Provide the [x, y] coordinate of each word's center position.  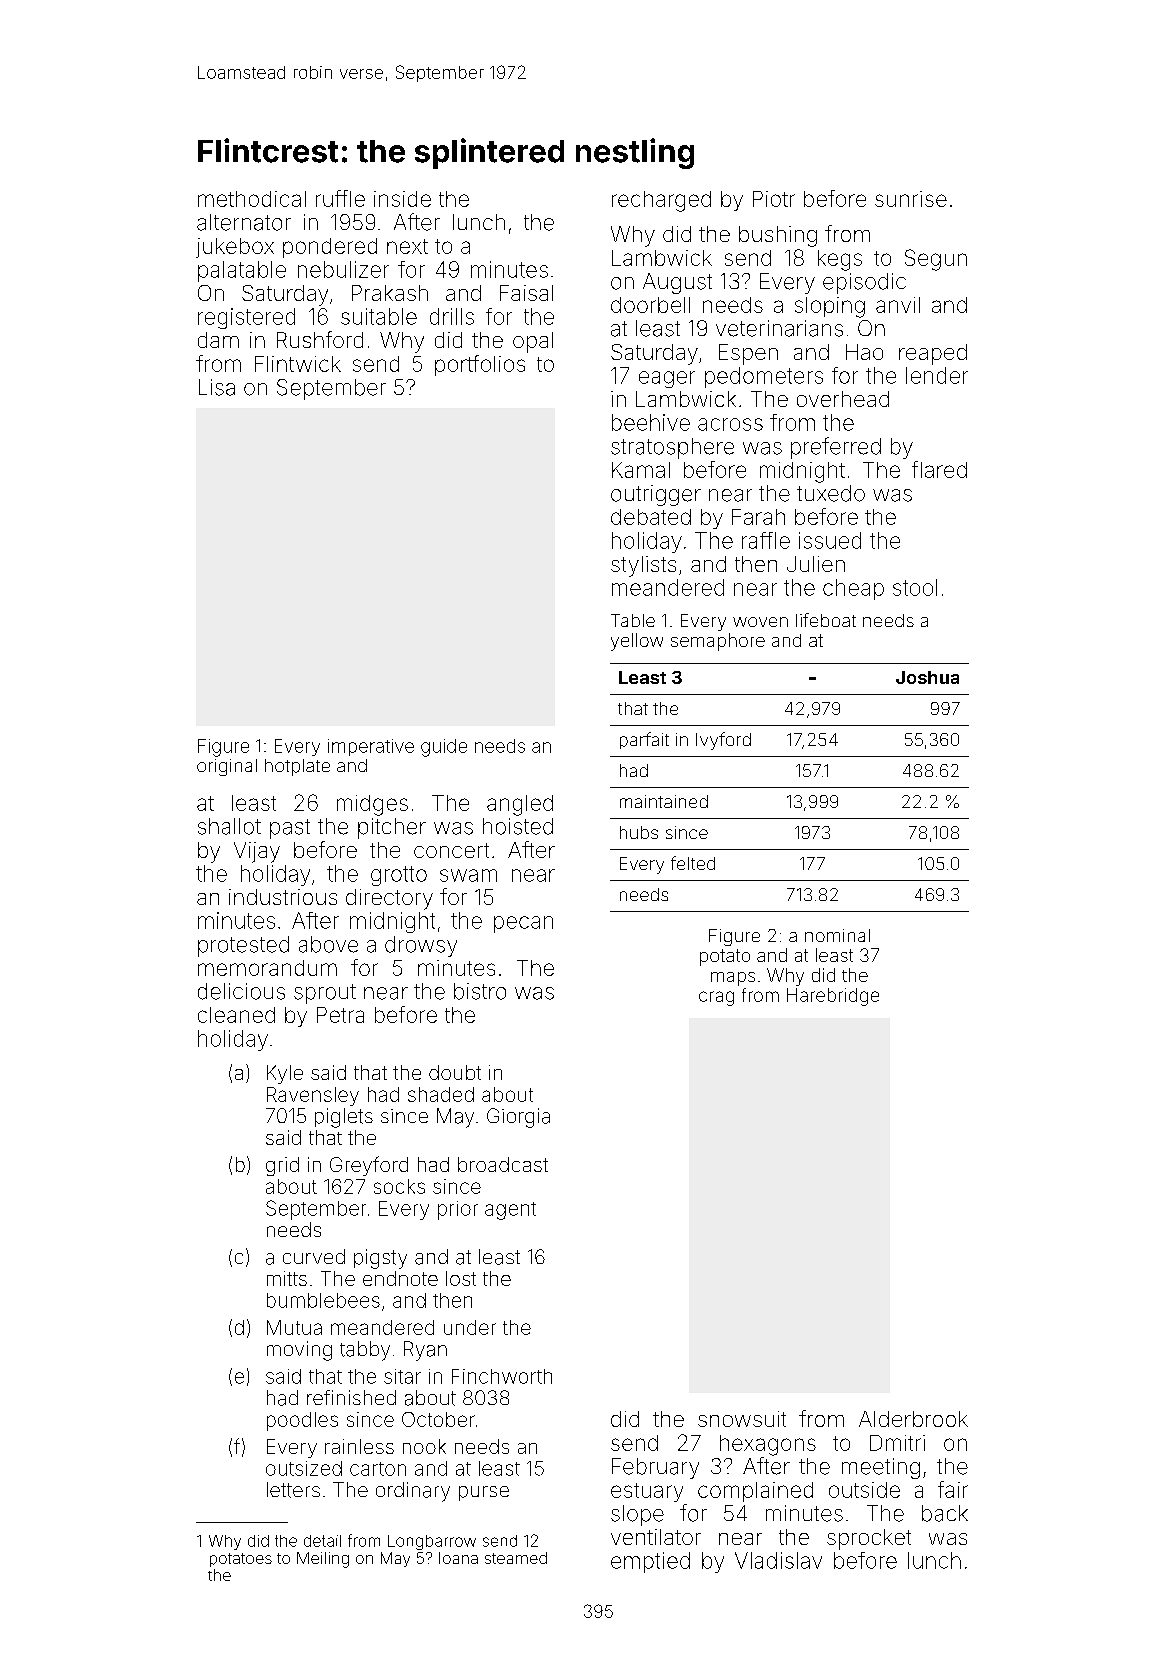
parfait [644, 740]
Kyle [285, 1074]
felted [693, 863]
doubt [455, 1072]
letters [293, 1490]
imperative [371, 747]
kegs [840, 260]
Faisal [526, 293]
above [328, 944]
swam [468, 875]
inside [402, 199]
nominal [837, 935]
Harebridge [833, 997]
